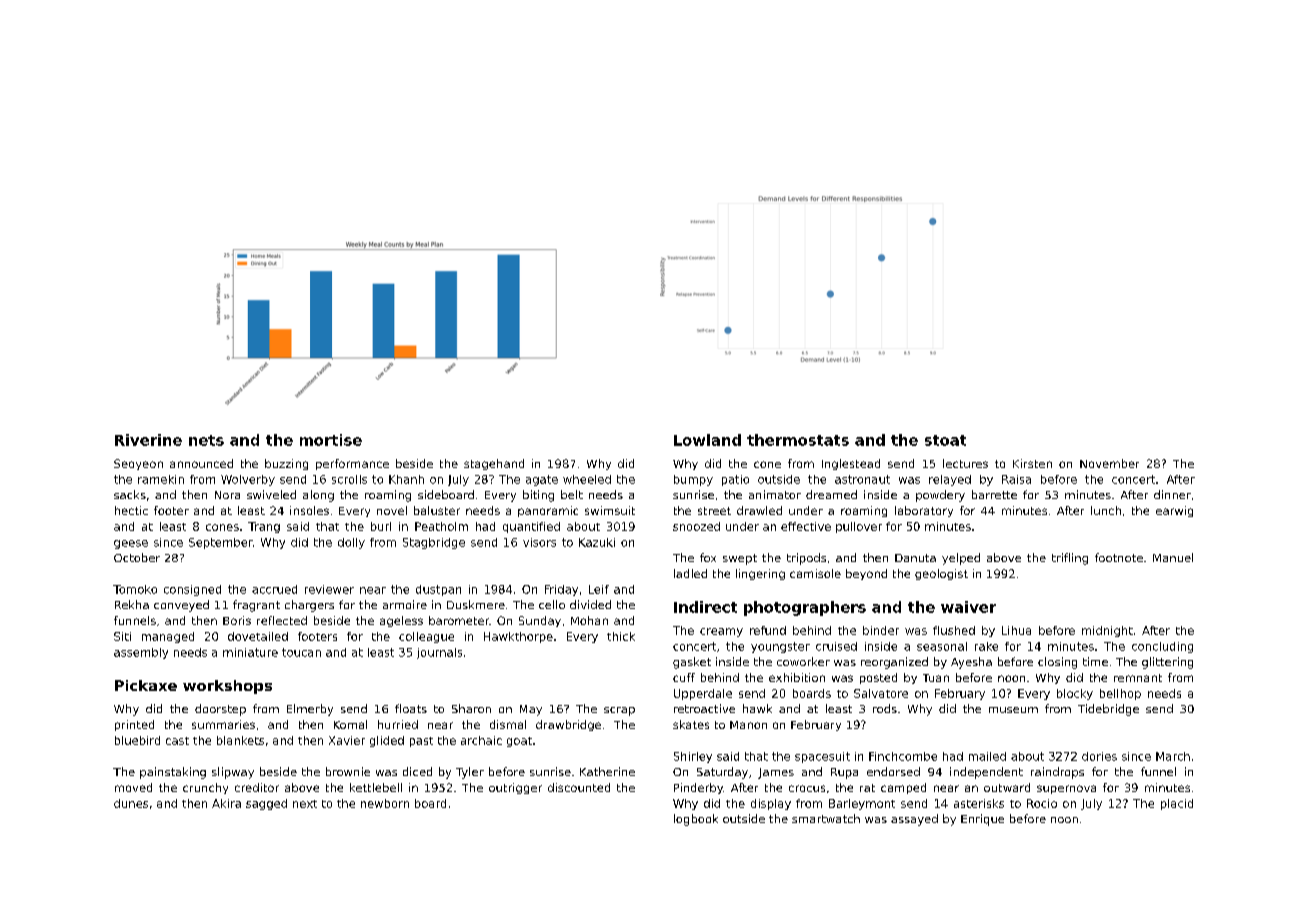 This page has width=1308, height=924. What do you see at coordinates (476, 604) in the page?
I see `Duskmere` at bounding box center [476, 604].
